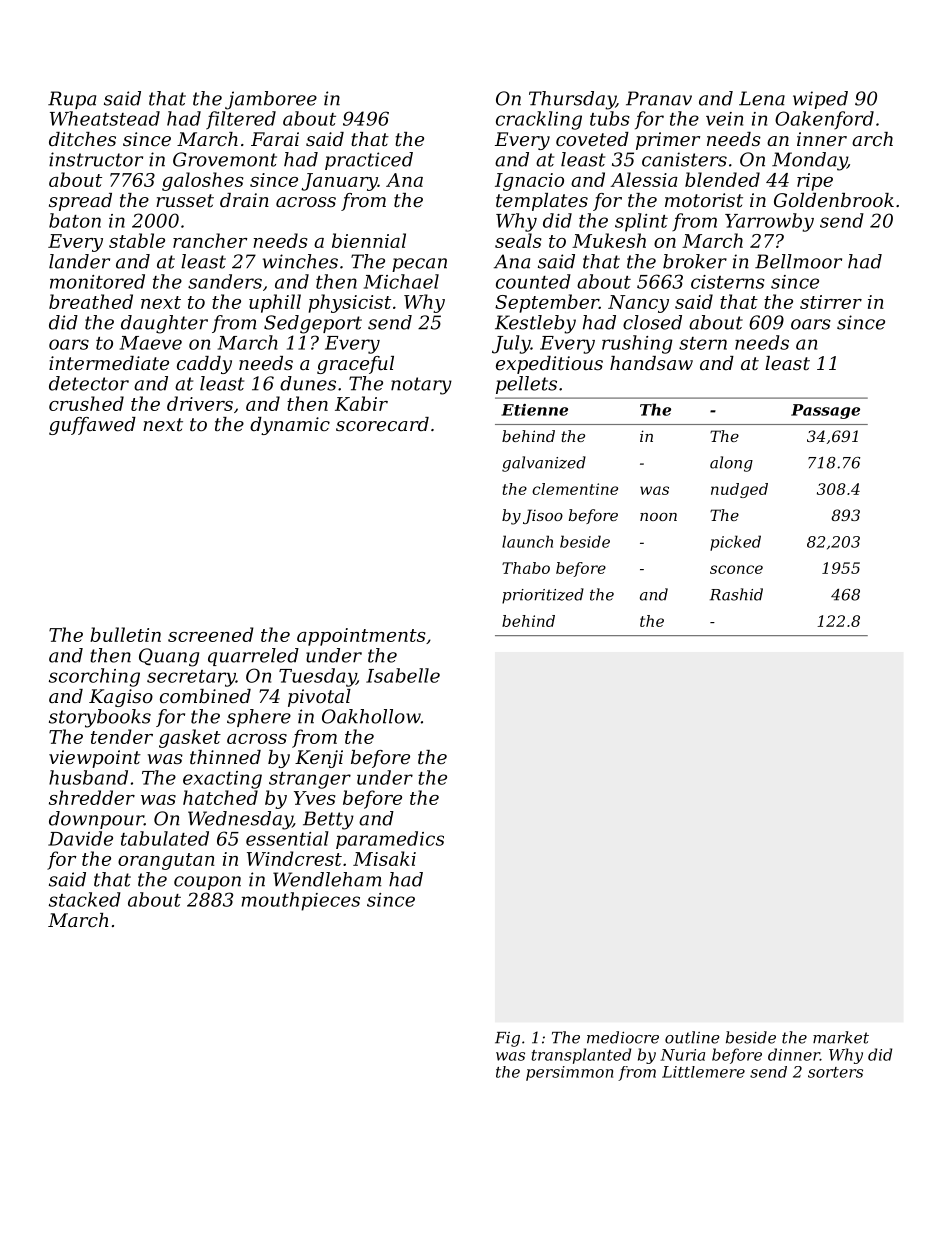  What do you see at coordinates (529, 182) in the document?
I see `Ignacio` at bounding box center [529, 182].
